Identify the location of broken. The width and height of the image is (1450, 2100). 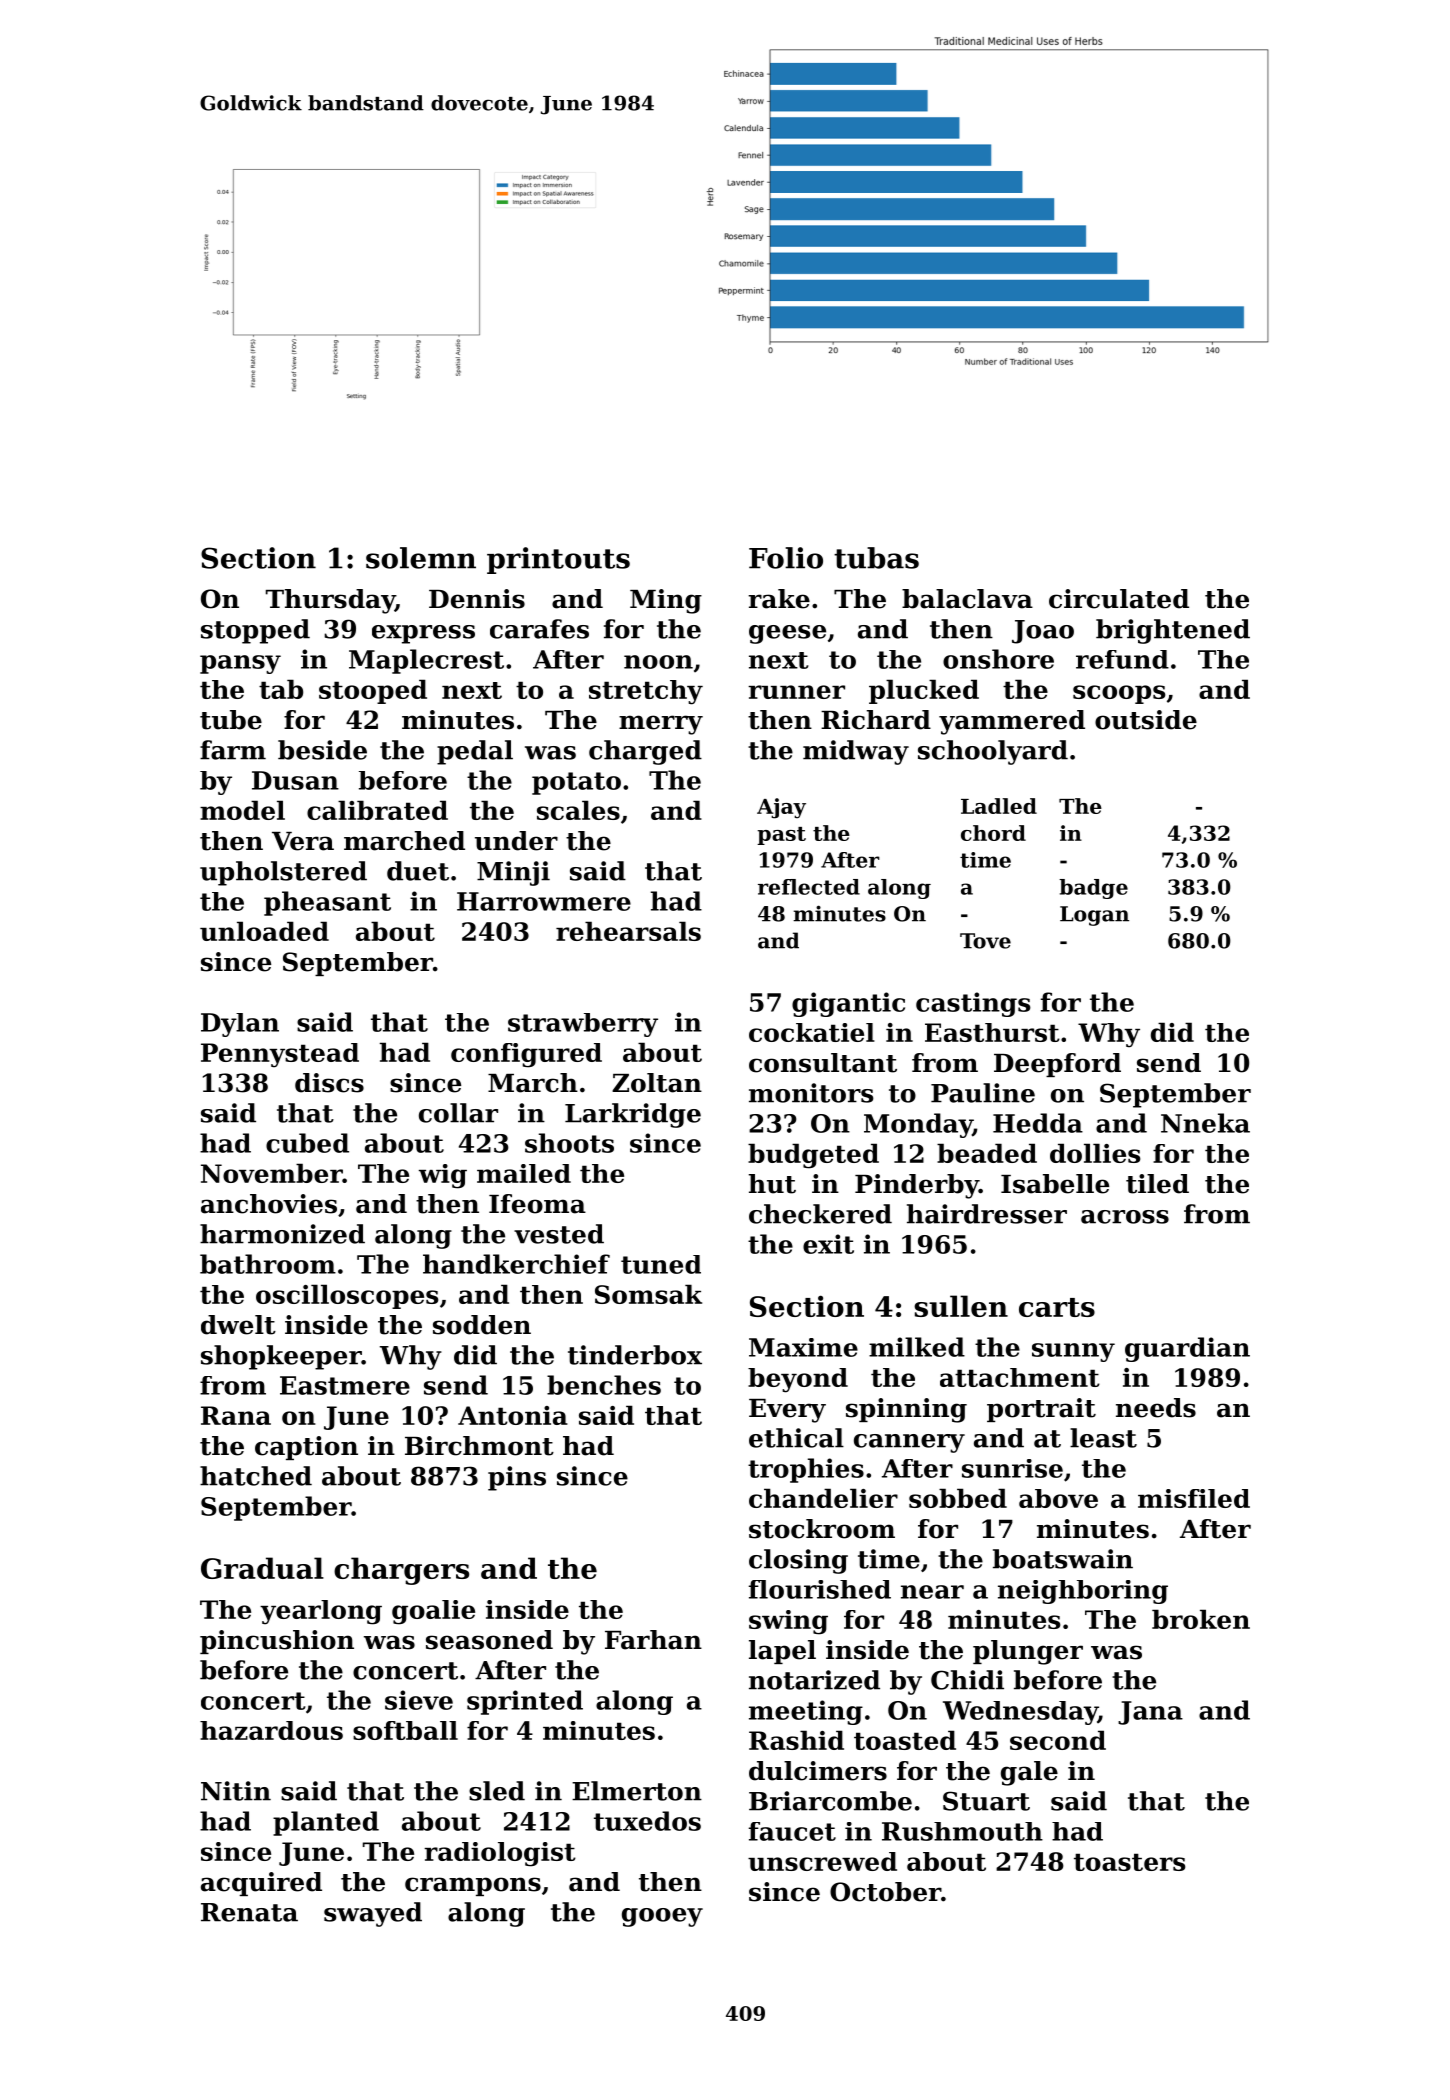
(1201, 1619).
